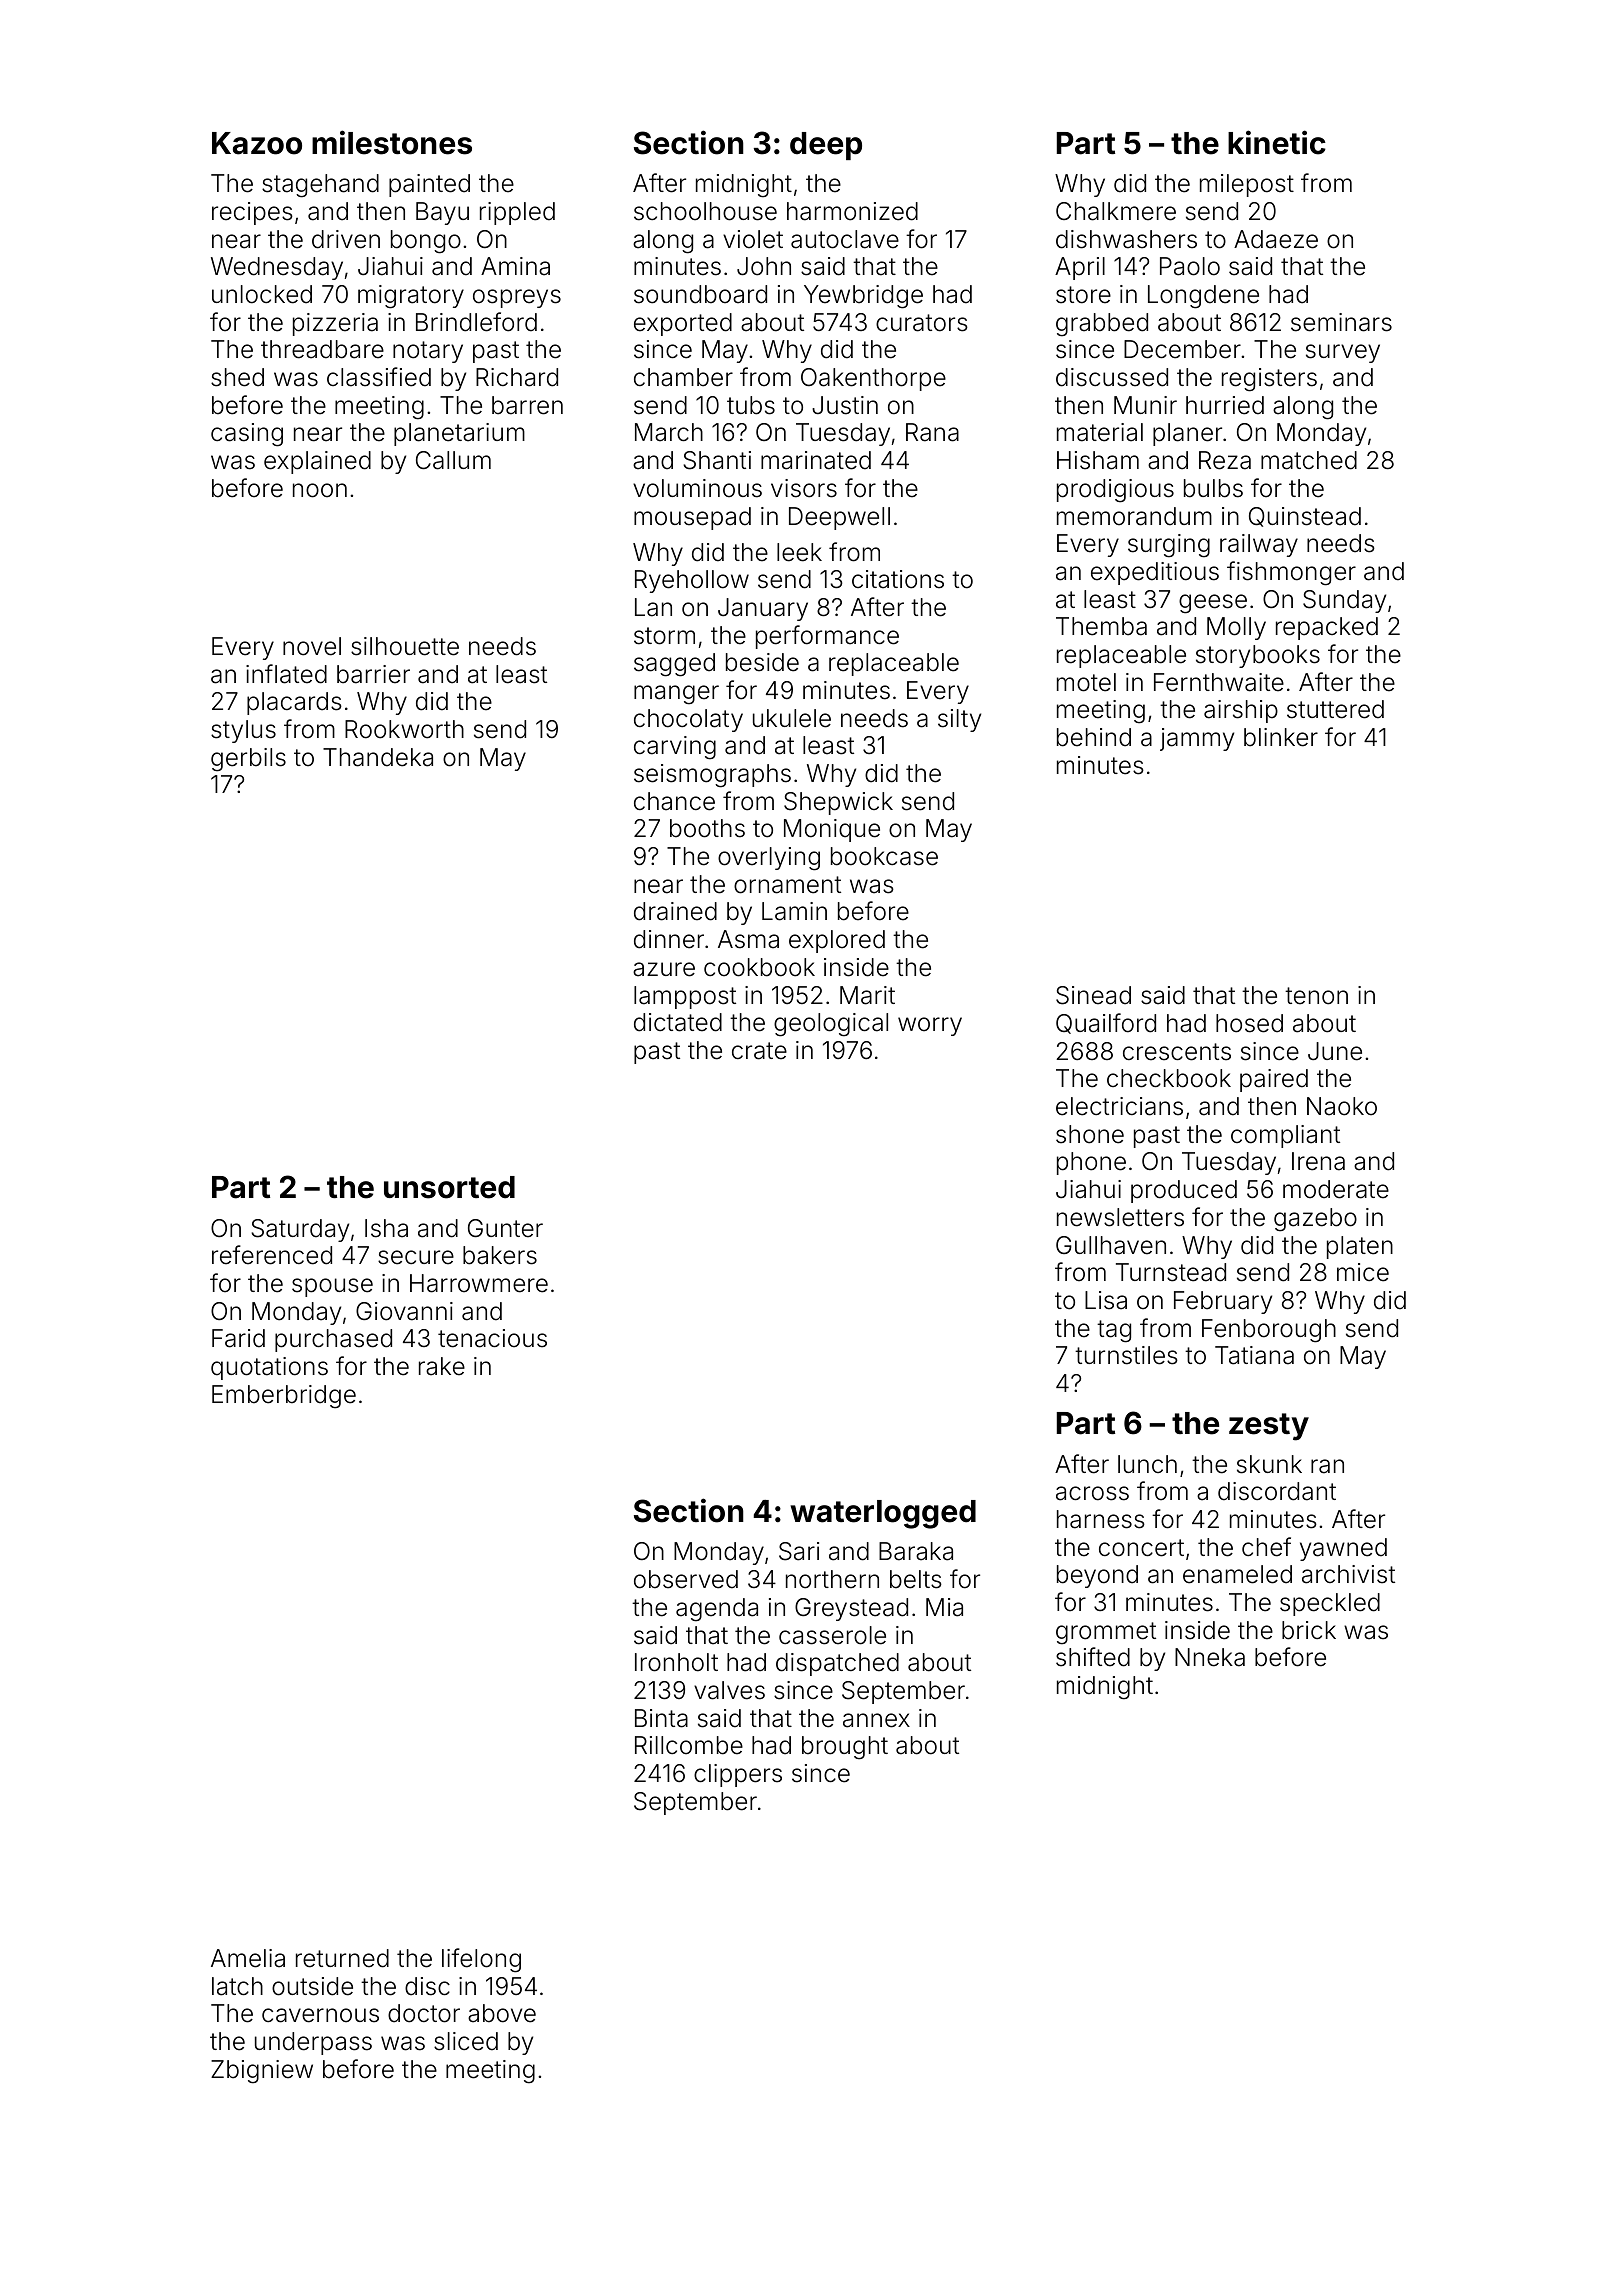 This screenshot has width=1620, height=2292. What do you see at coordinates (466, 2041) in the screenshot?
I see `sliced` at bounding box center [466, 2041].
